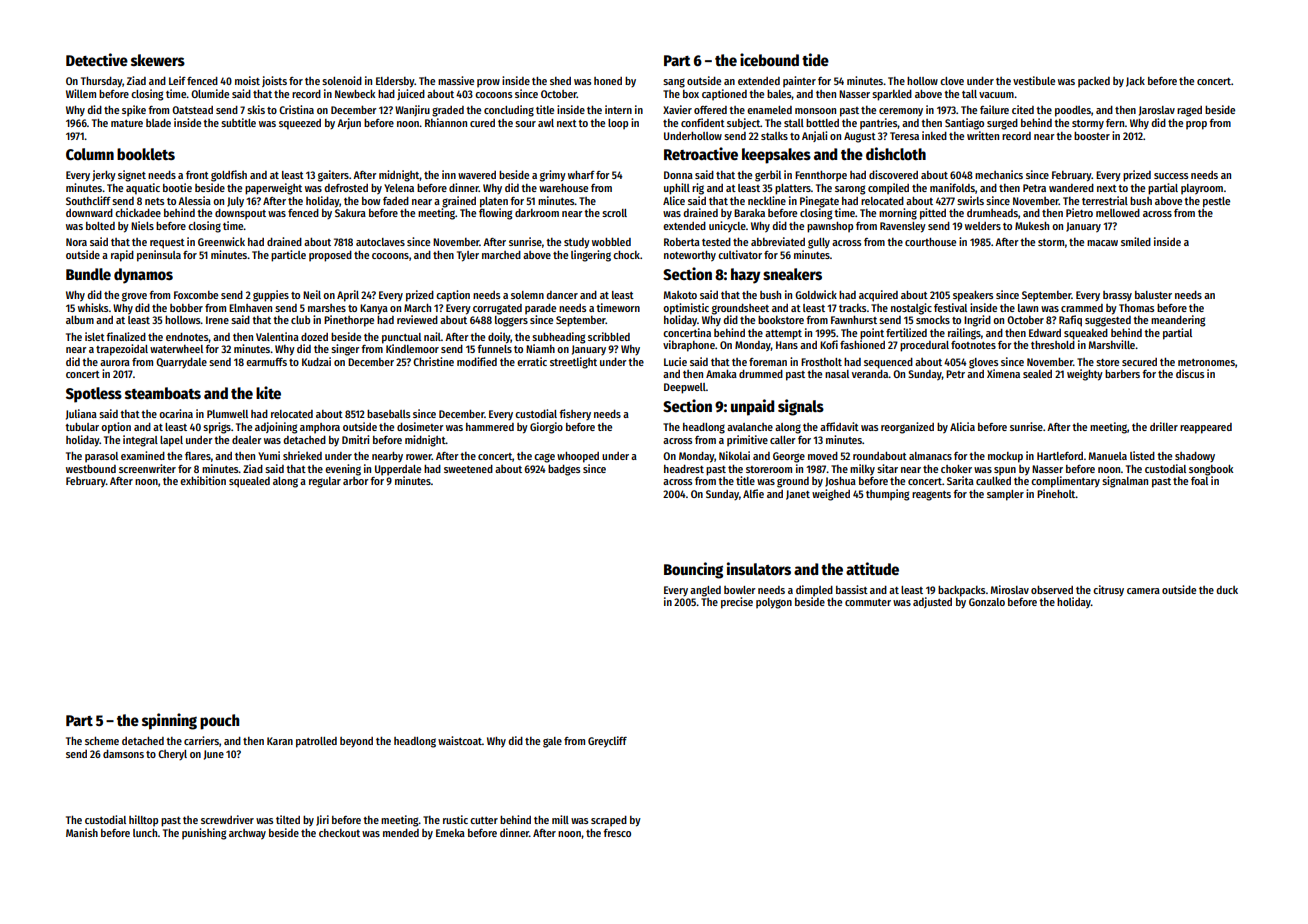 The width and height of the screenshot is (1308, 924). I want to click on keepsakes, so click(776, 156).
